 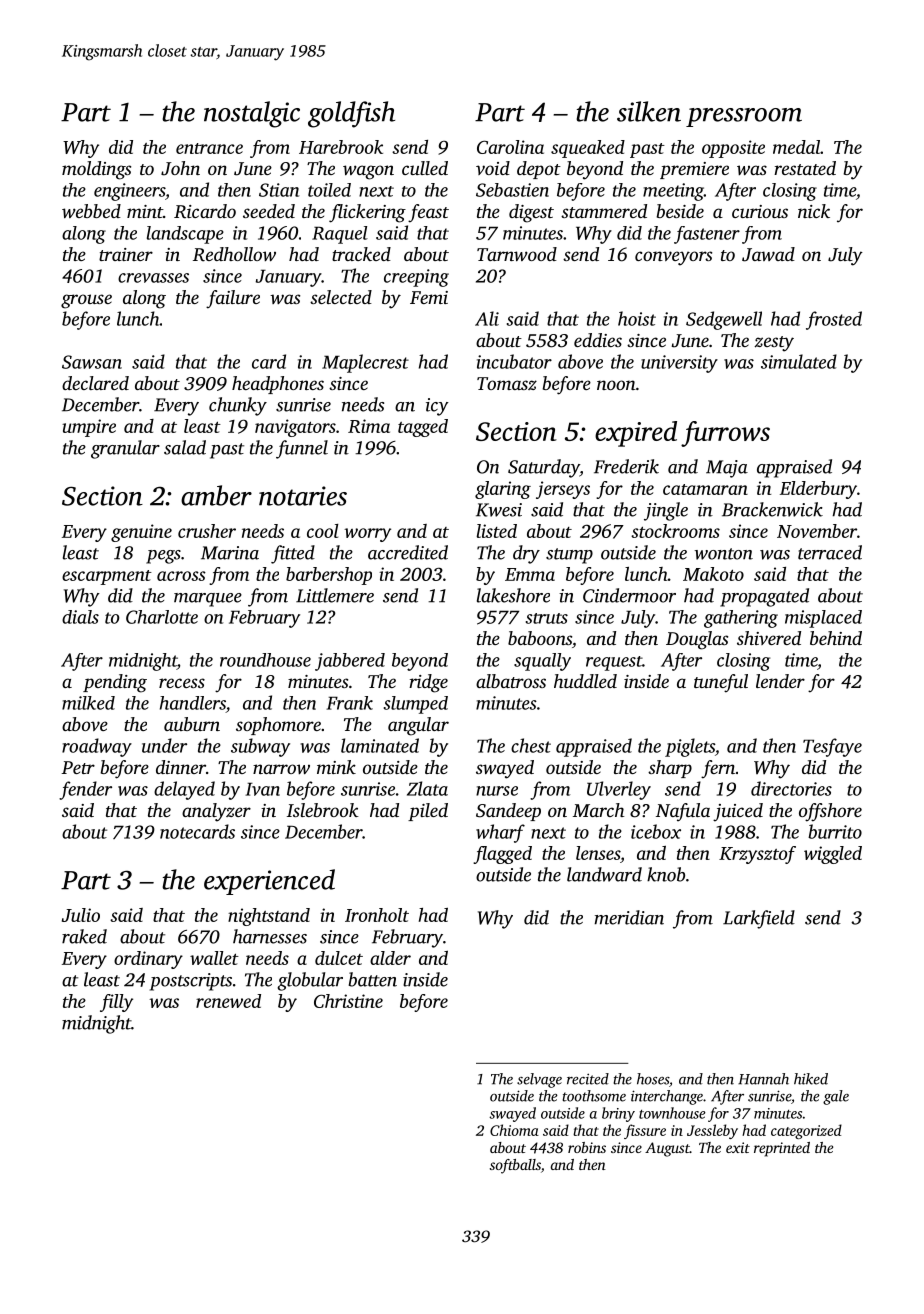 I want to click on silken, so click(x=649, y=111).
